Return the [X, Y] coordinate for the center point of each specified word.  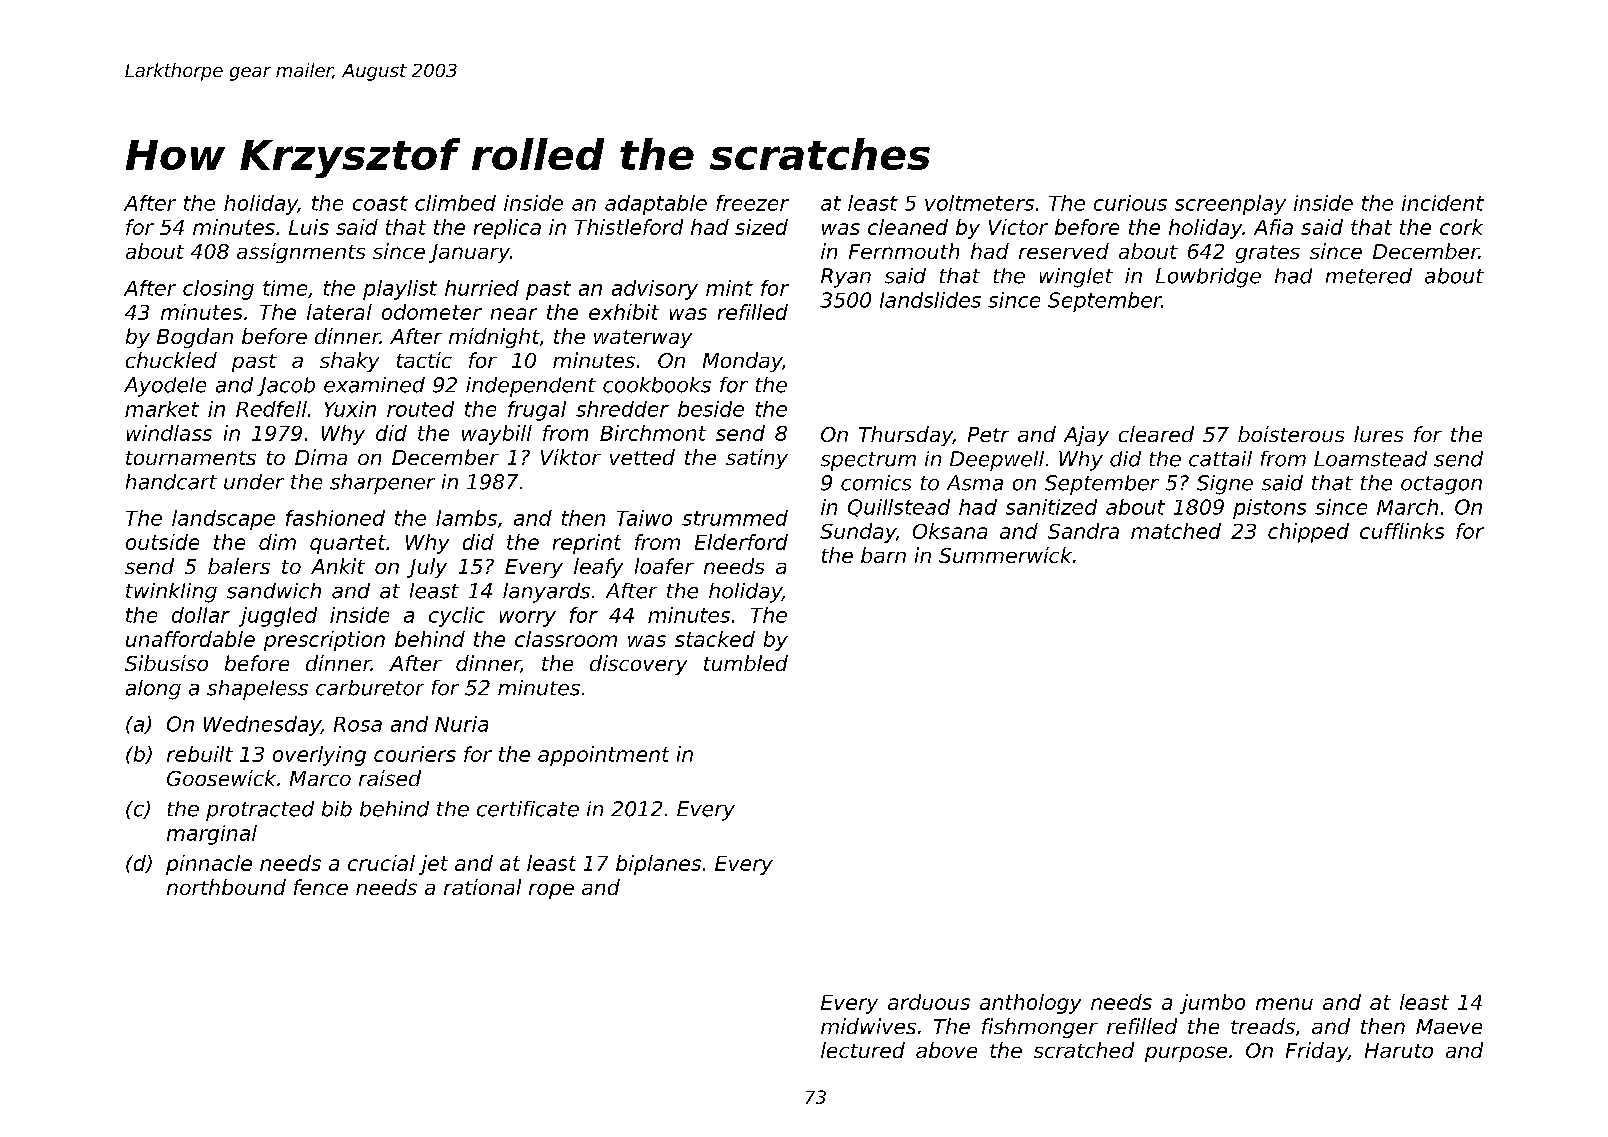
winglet [1076, 278]
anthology [1030, 1004]
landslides [930, 300]
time [285, 288]
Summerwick [1005, 555]
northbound [226, 887]
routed [420, 409]
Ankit [338, 566]
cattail [1220, 459]
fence [321, 887]
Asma [975, 483]
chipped [1308, 533]
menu [1284, 1004]
